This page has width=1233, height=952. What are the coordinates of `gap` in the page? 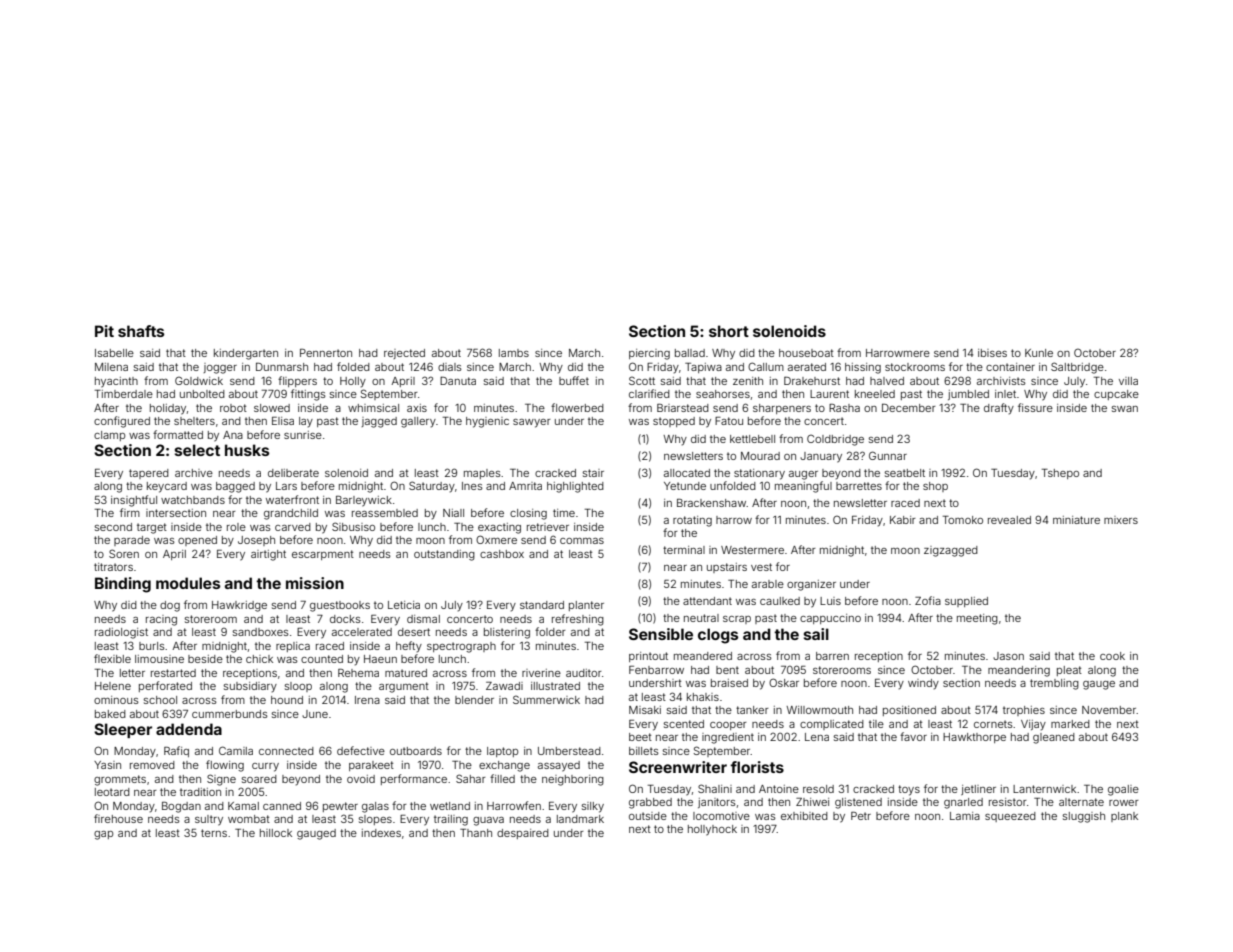 It's located at (103, 835).
